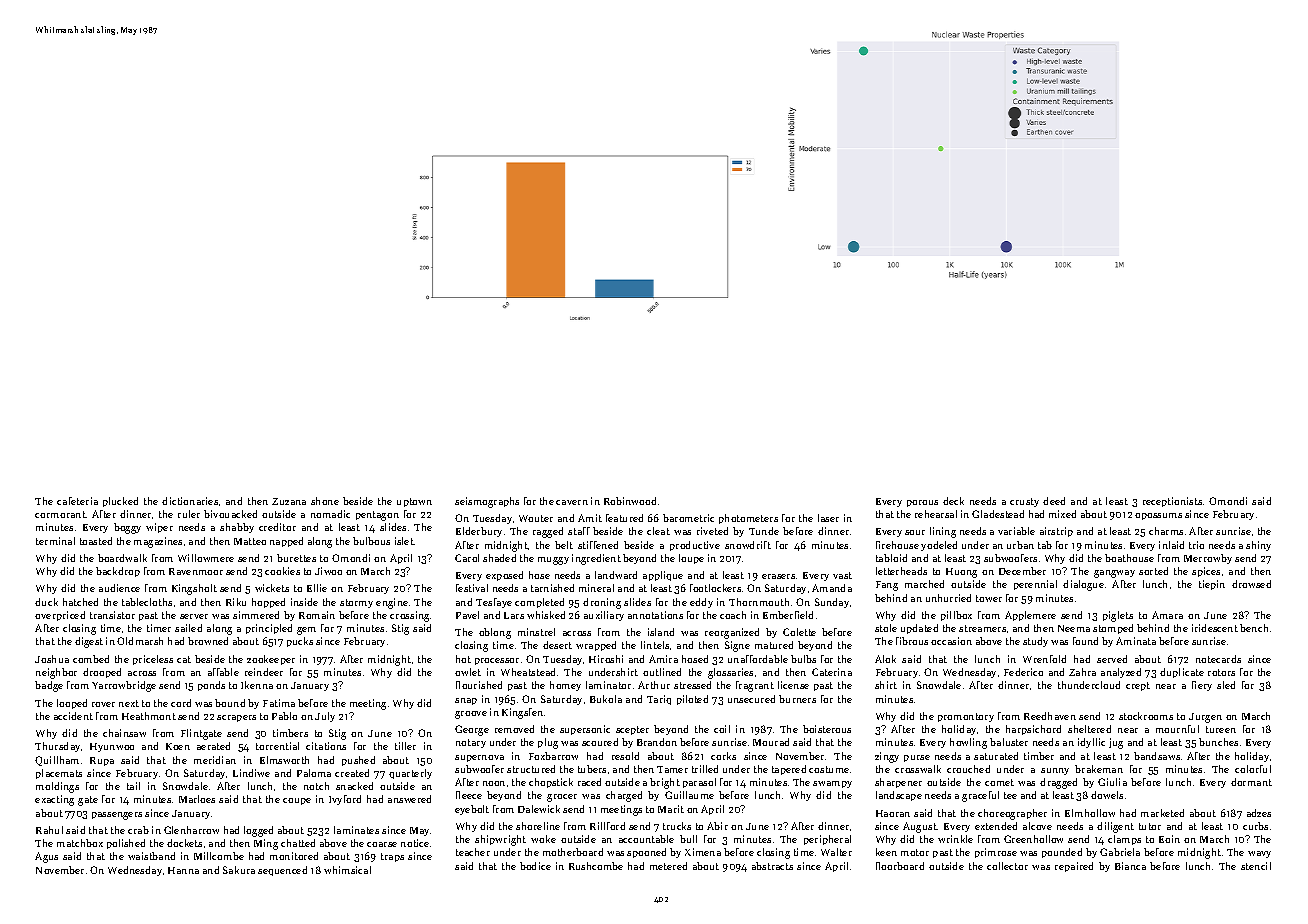  Describe the element at coordinates (1074, 867) in the page. I see `repaired` at that location.
